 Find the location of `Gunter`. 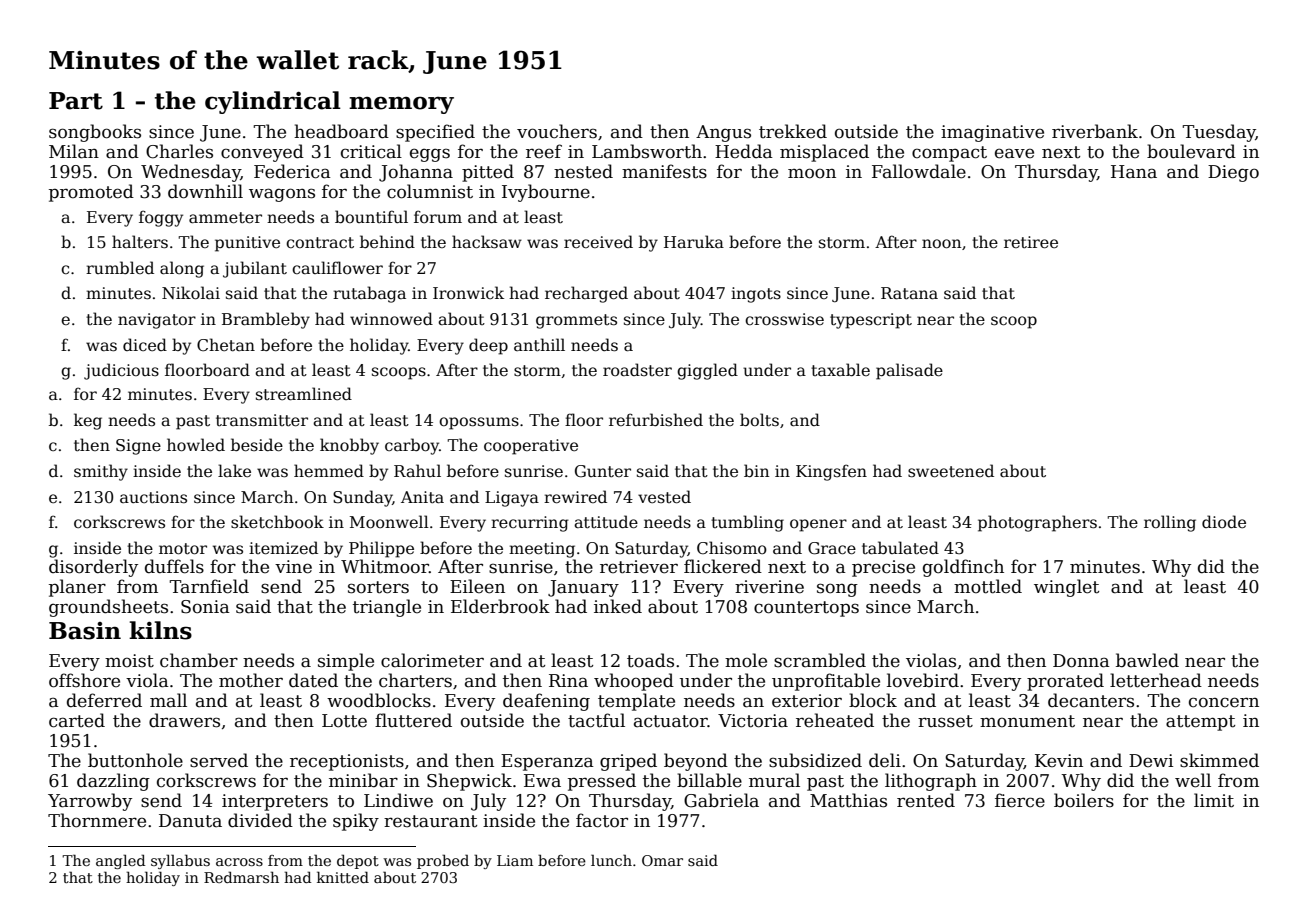

Gunter is located at coordinates (603, 471).
